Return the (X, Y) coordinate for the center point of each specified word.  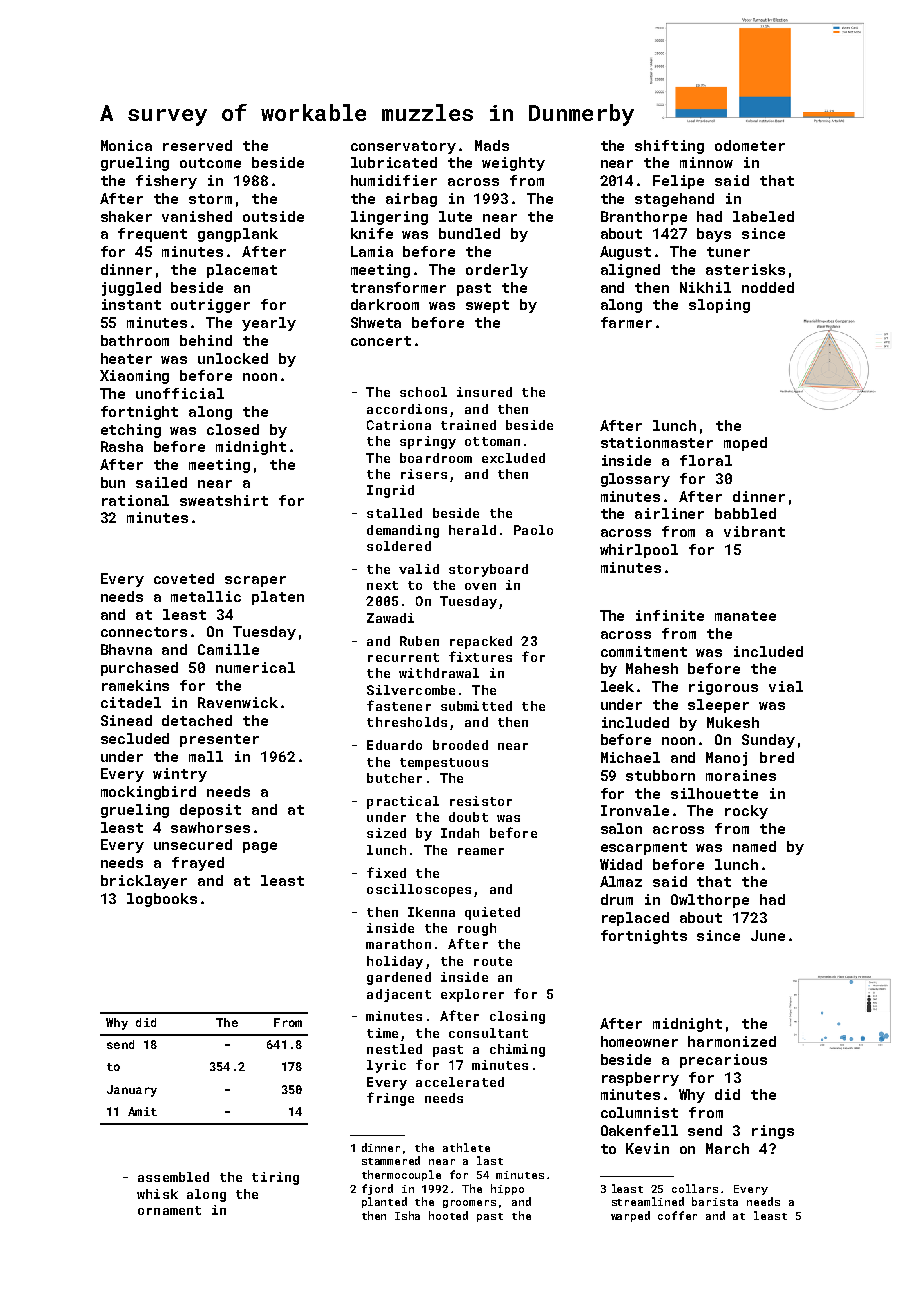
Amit (142, 1111)
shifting (669, 147)
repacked (481, 642)
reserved (197, 145)
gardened (399, 978)
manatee (745, 616)
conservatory (403, 147)
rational (135, 500)
